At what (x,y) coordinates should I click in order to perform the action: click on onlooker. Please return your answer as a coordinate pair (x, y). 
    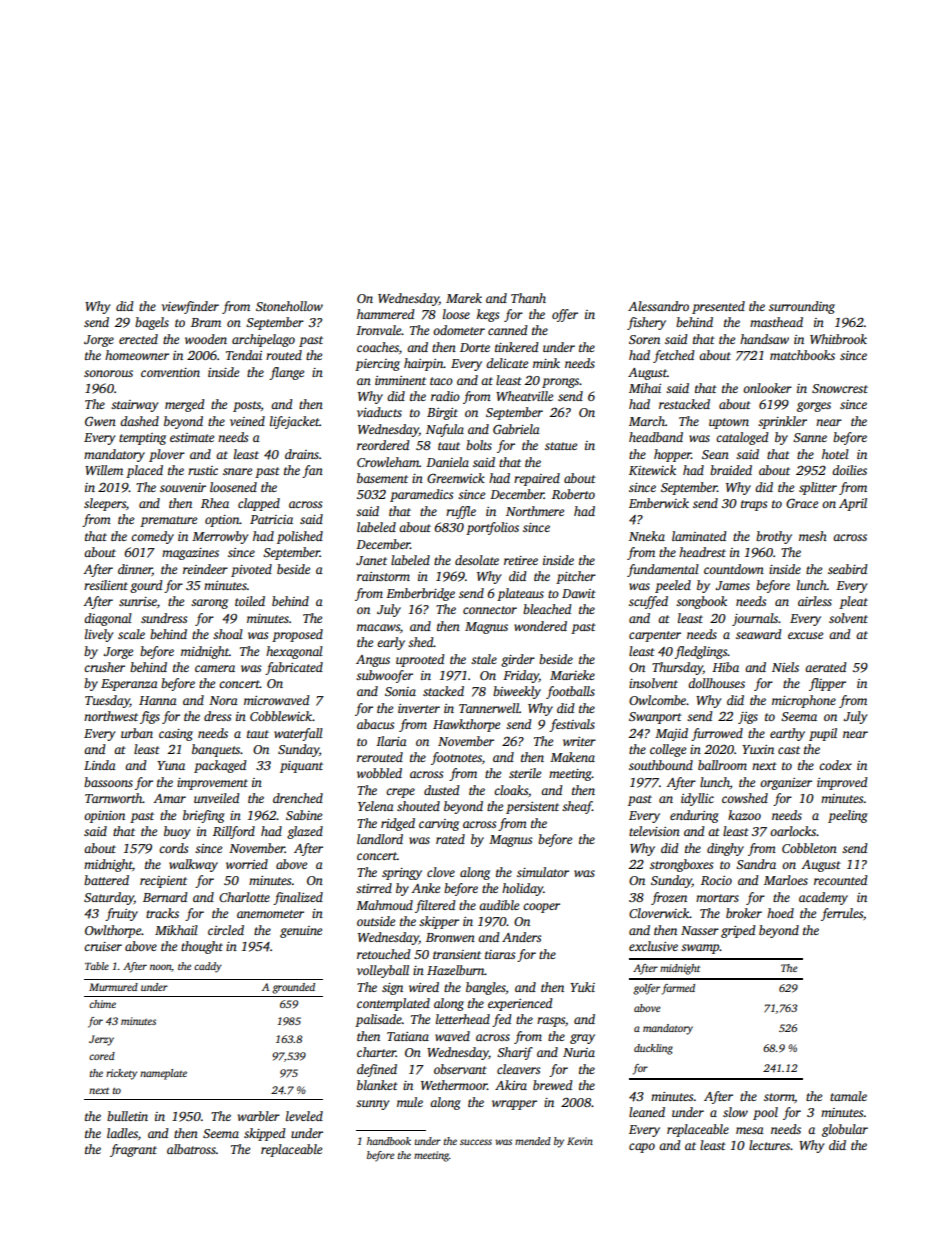
    Looking at the image, I should click on (767, 388).
